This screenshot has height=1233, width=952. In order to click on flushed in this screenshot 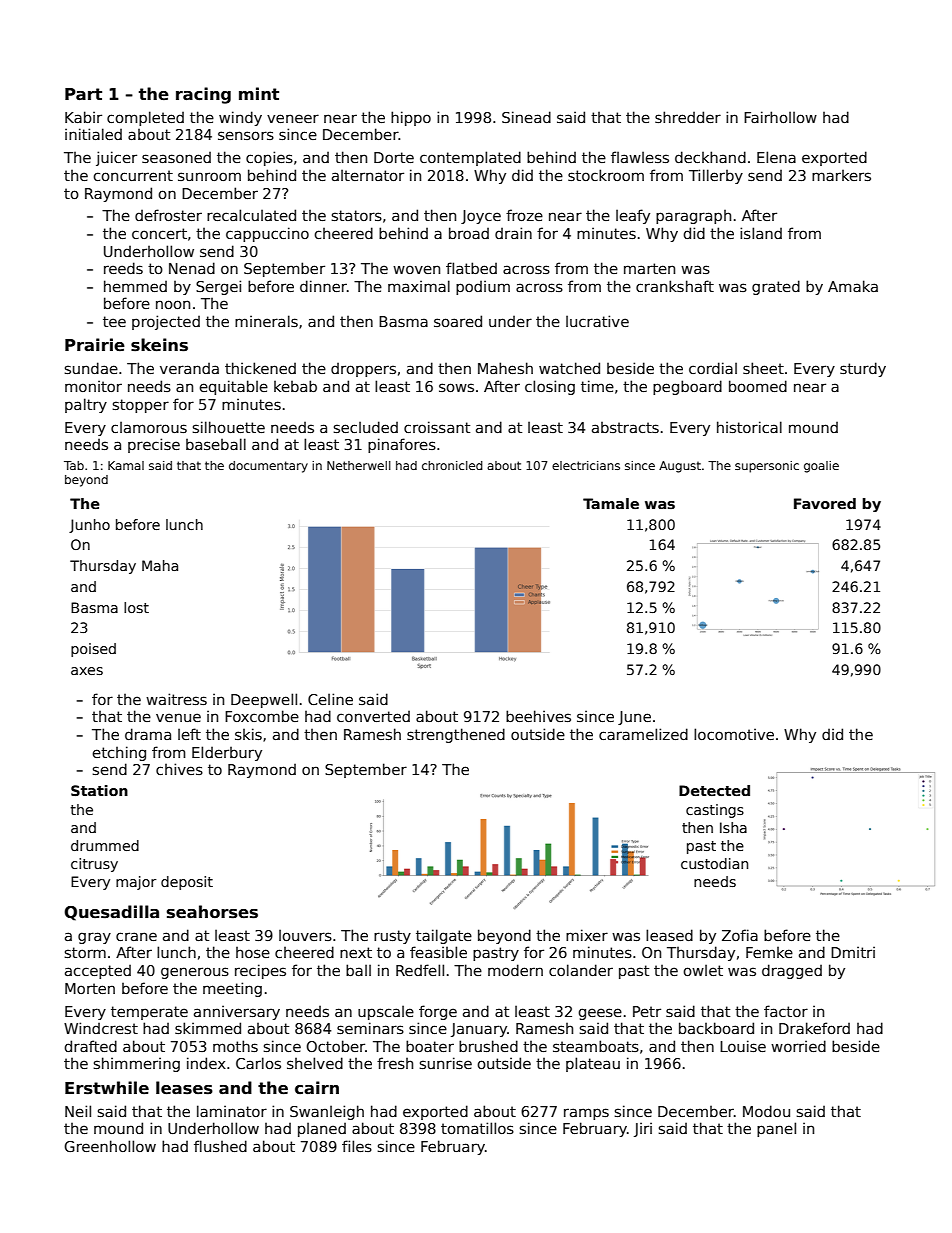, I will do `click(220, 1146)`.
